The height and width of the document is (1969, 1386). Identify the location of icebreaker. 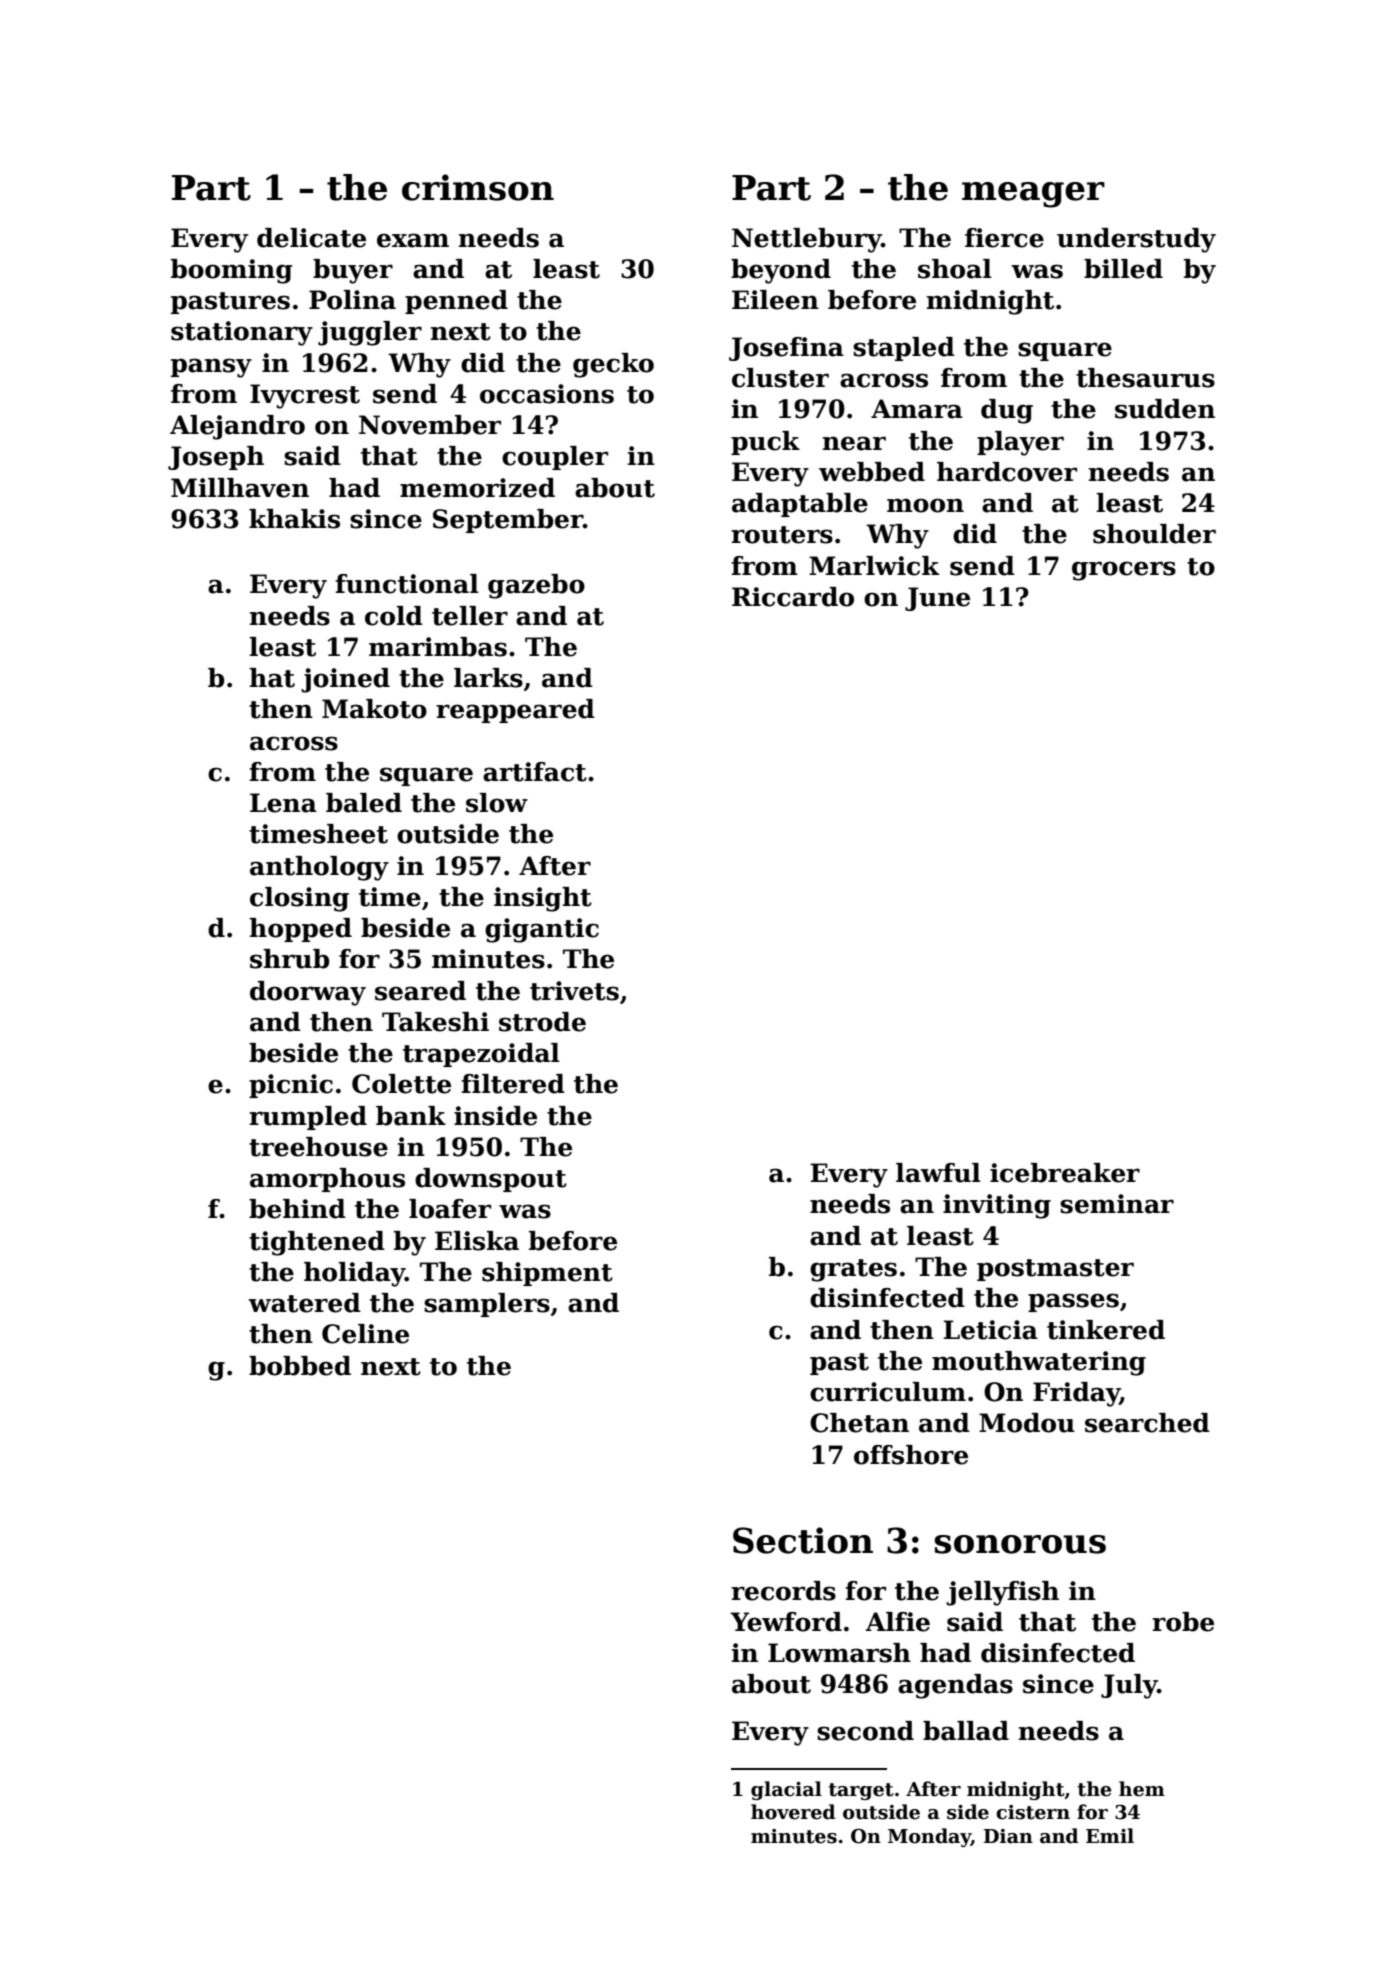
(1065, 1173).
